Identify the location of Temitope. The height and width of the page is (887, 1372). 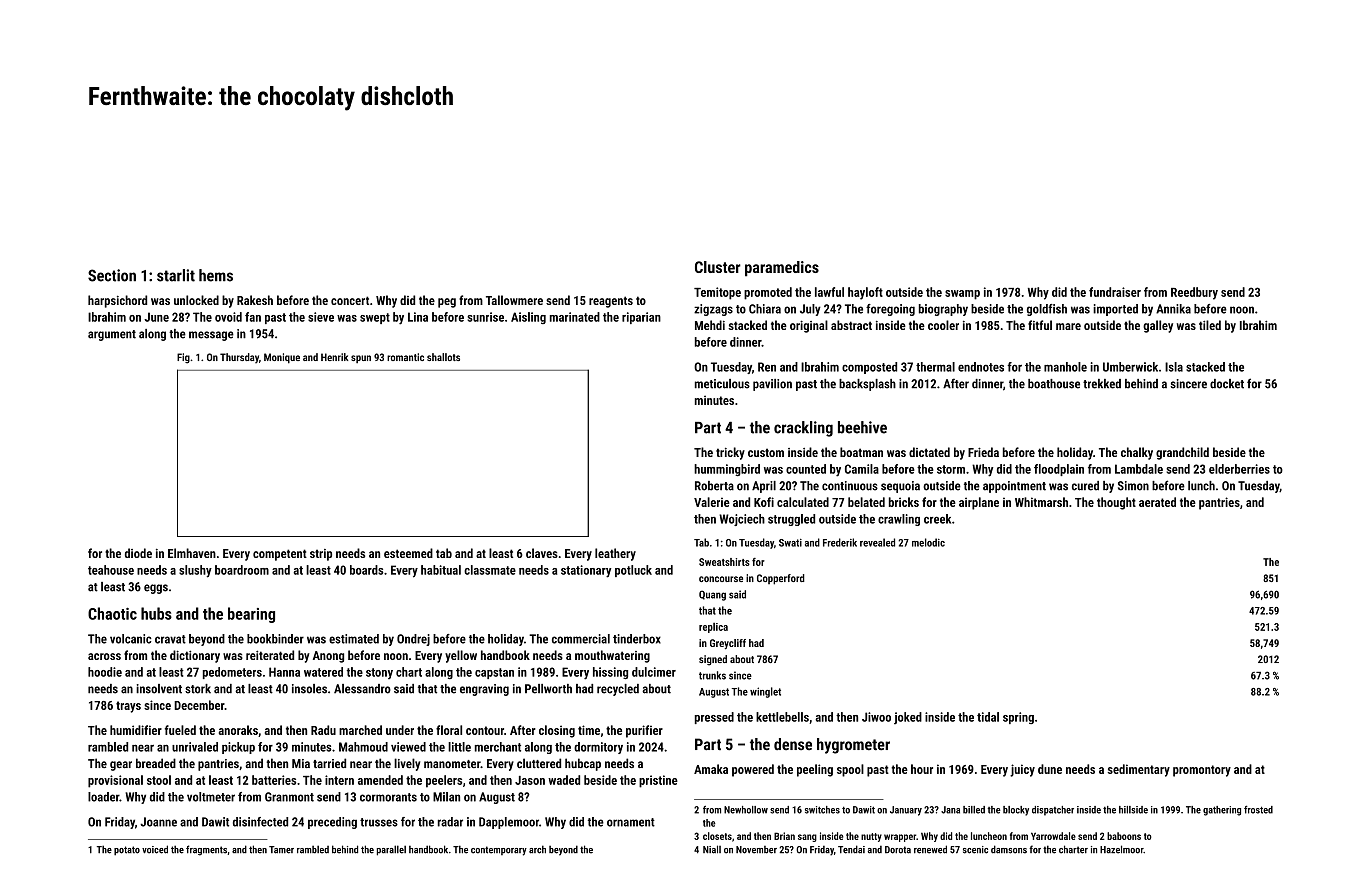
(717, 293).
